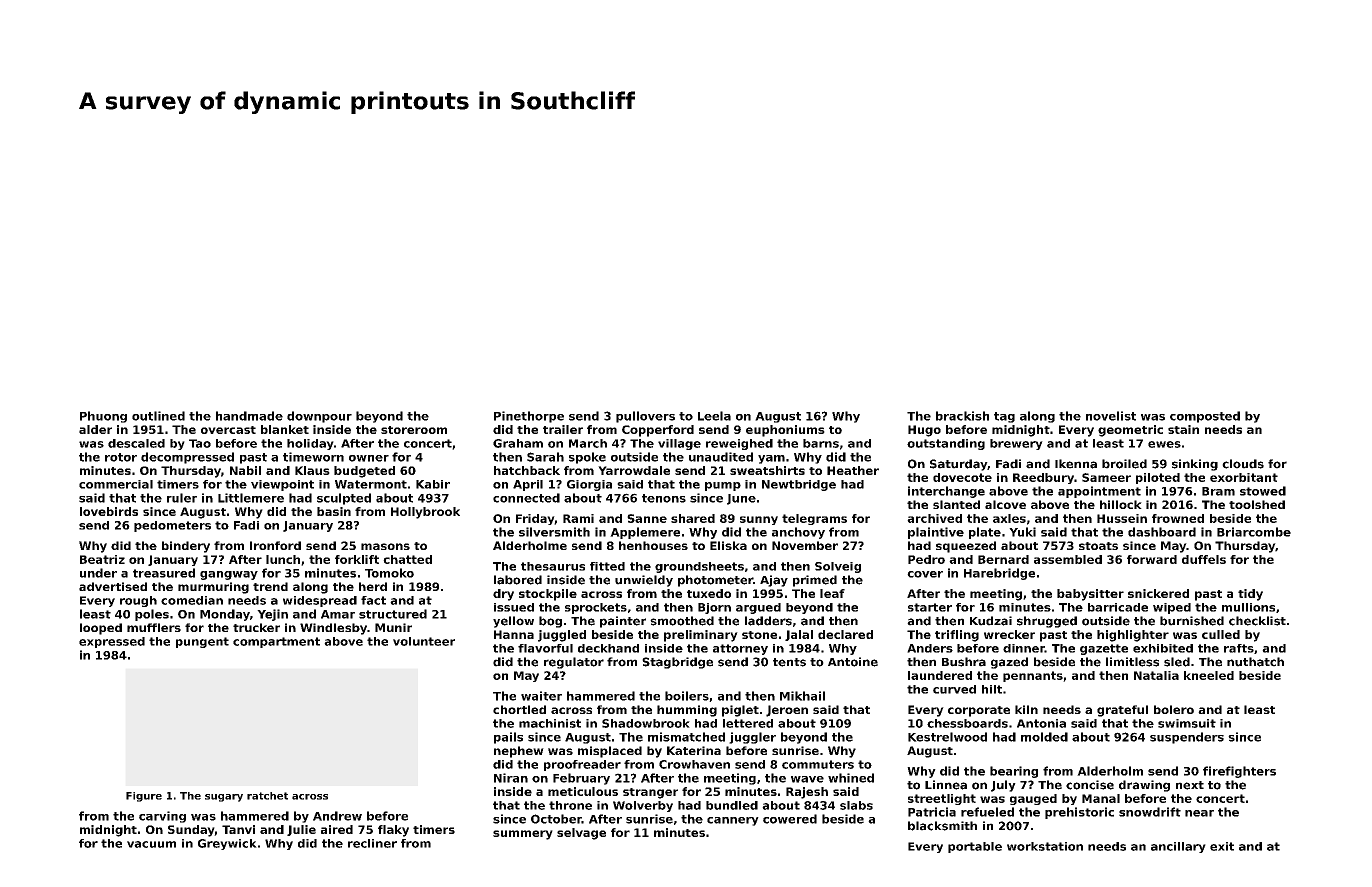 This screenshot has height=887, width=1372. I want to click on Littlemere, so click(251, 498).
